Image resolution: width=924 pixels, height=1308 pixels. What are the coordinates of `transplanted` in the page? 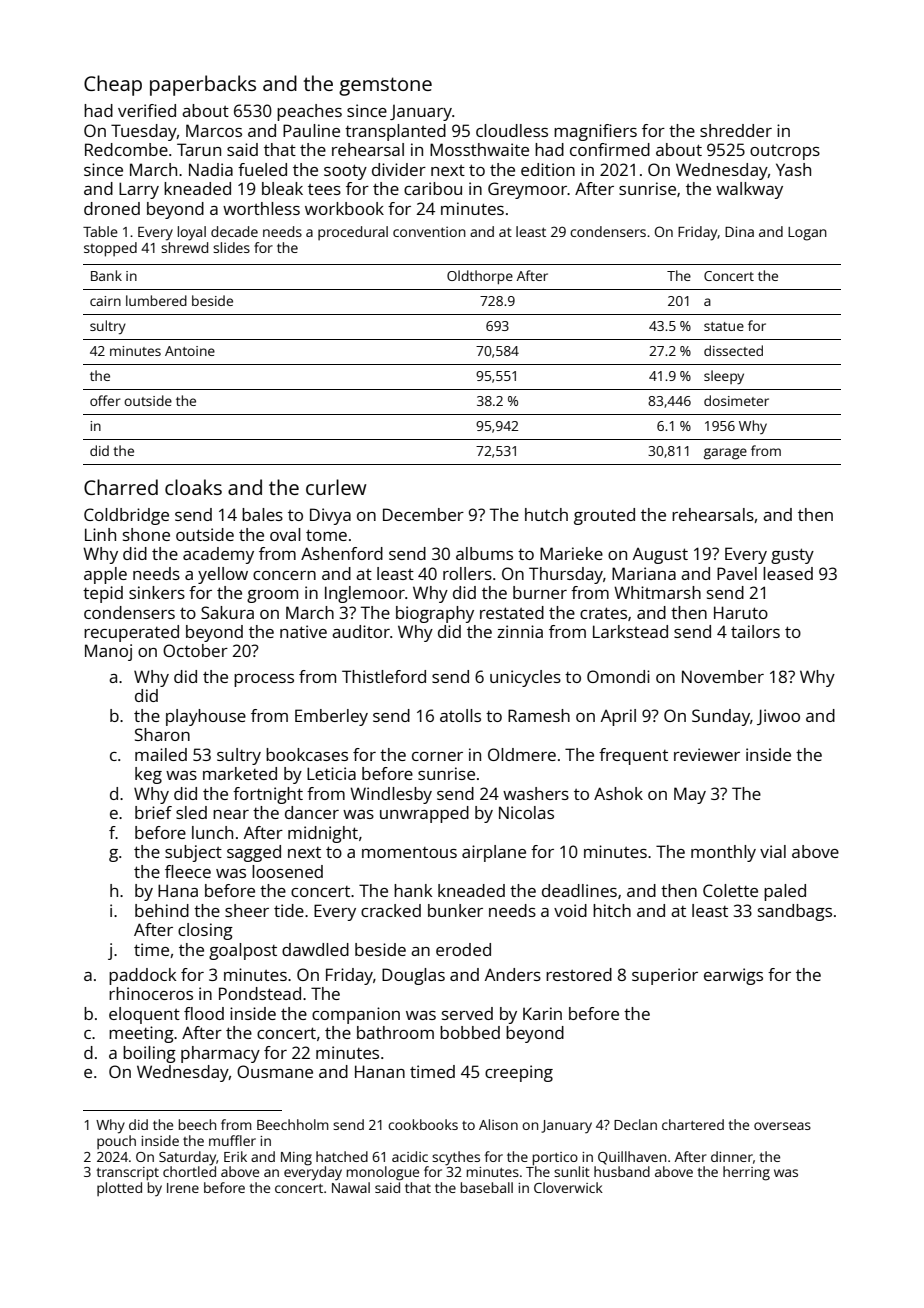 It's located at (395, 132).
